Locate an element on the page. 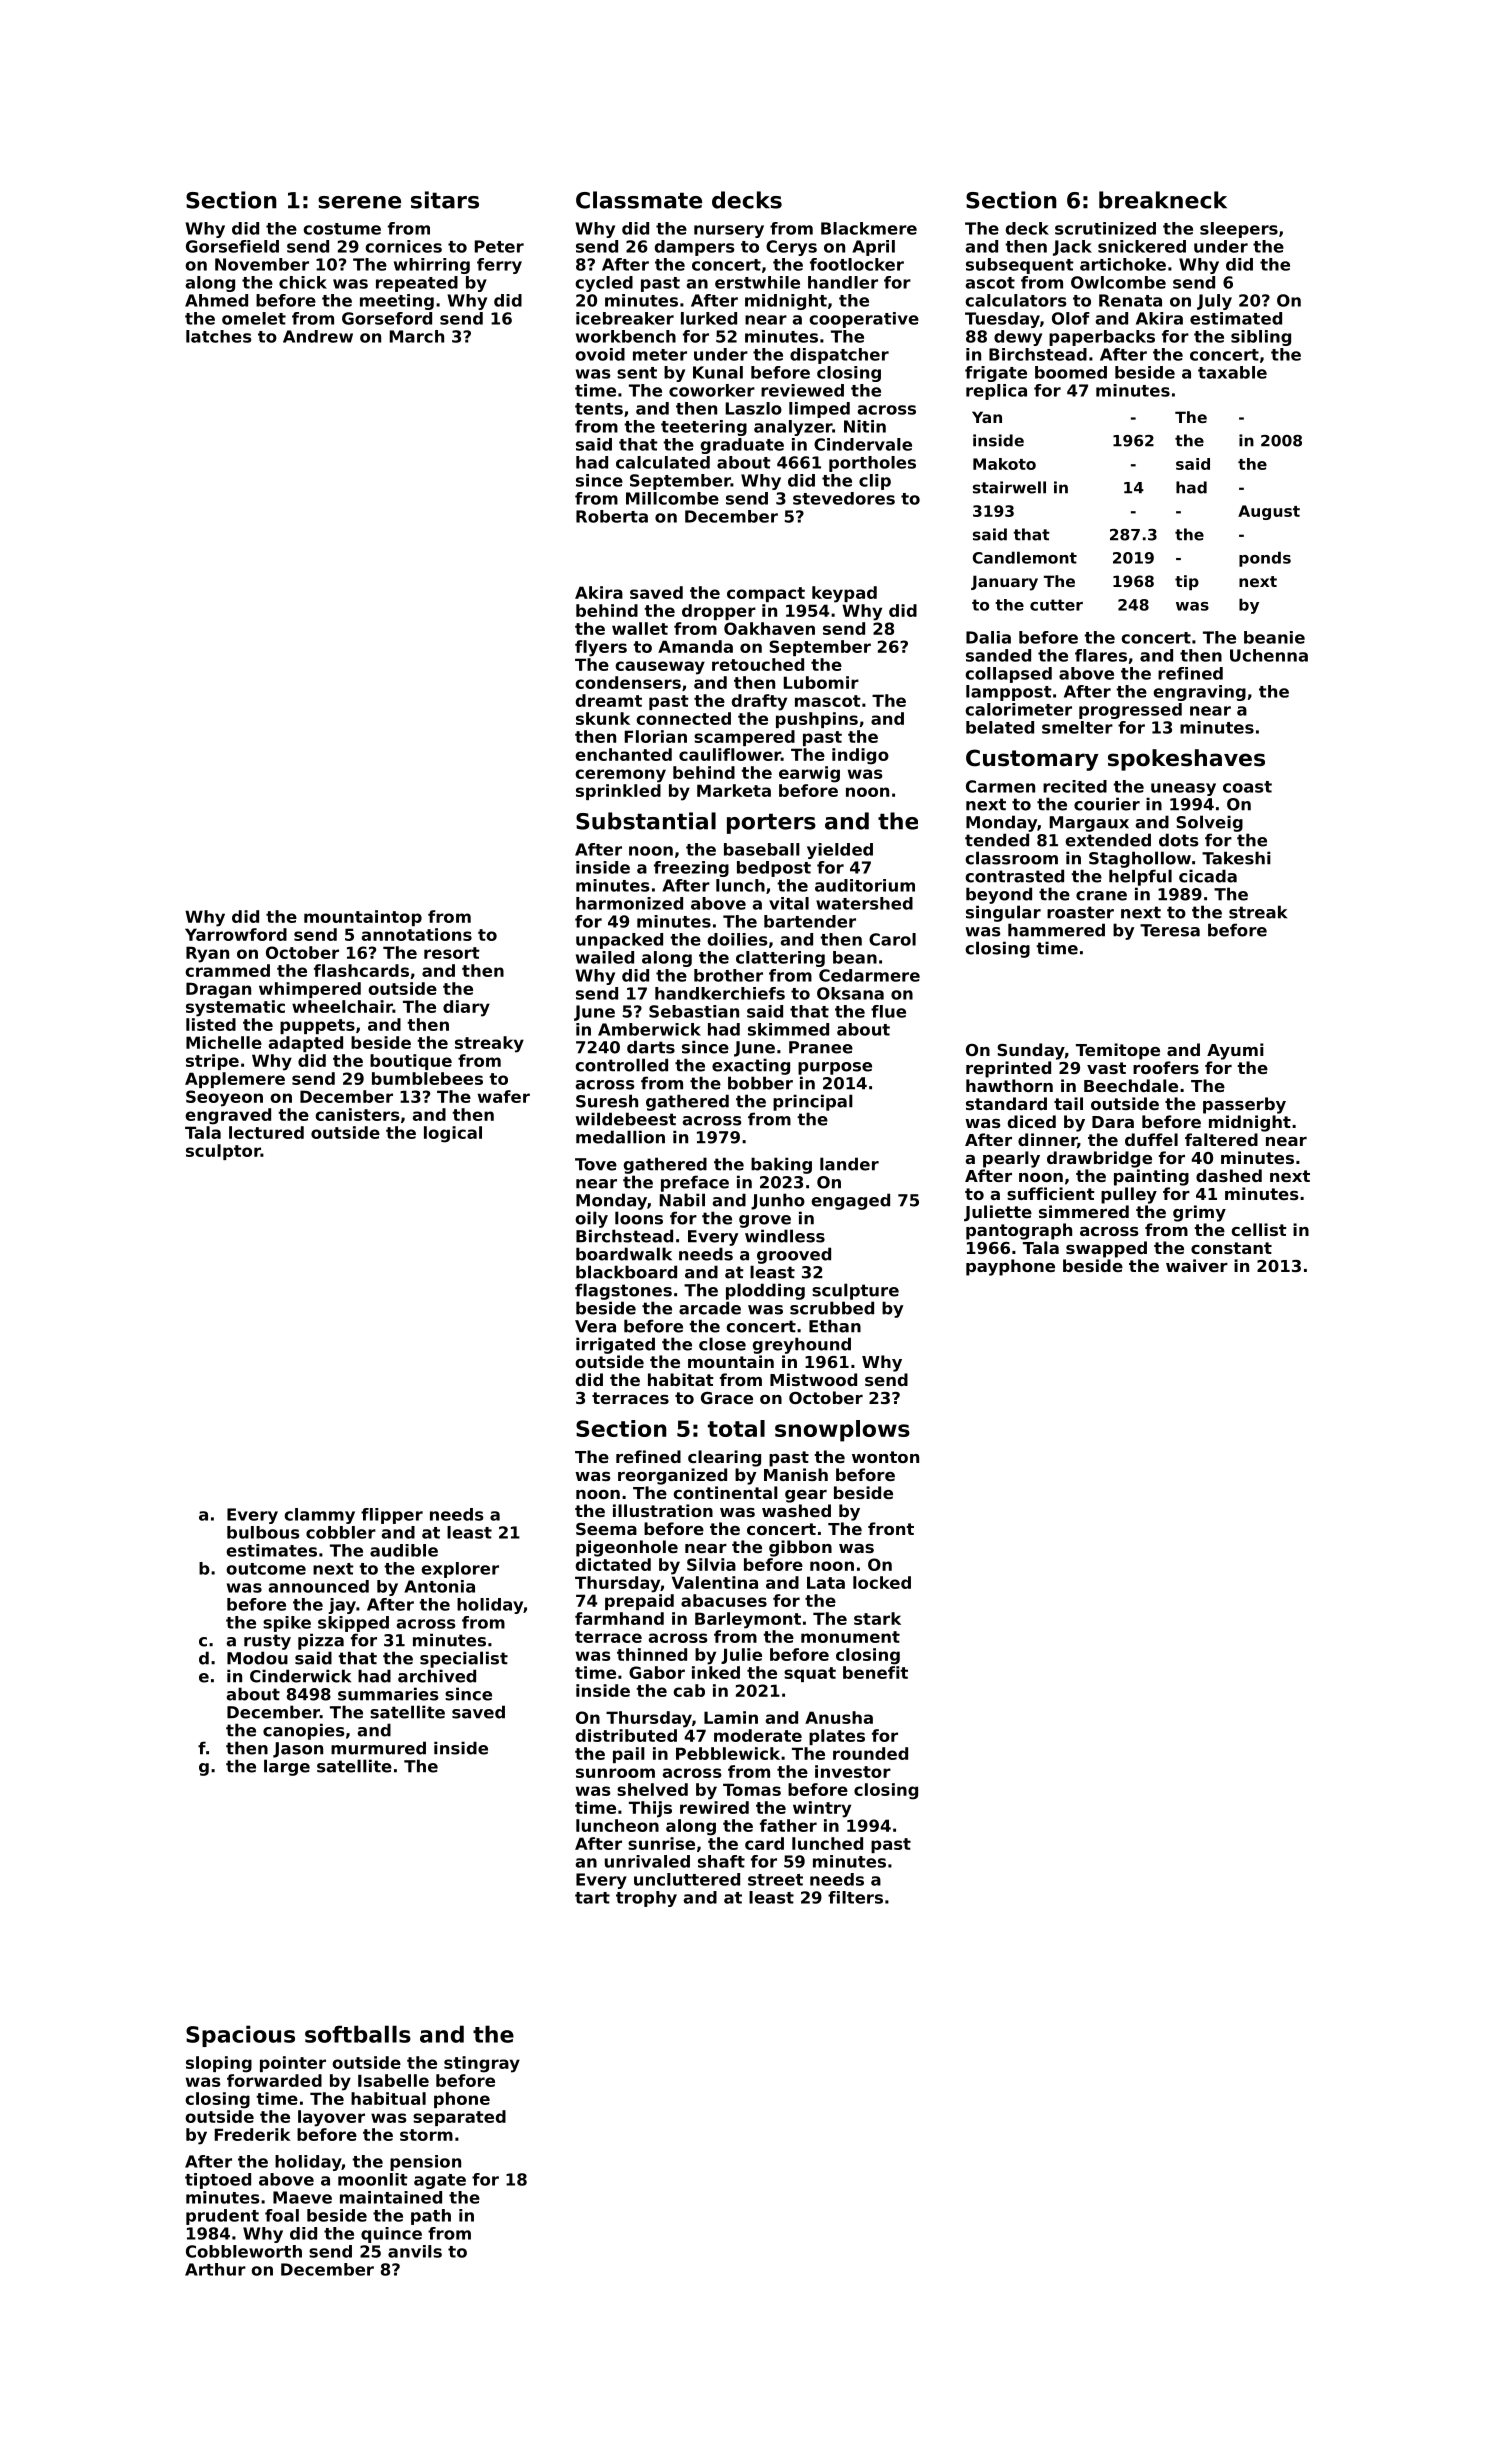 Image resolution: width=1496 pixels, height=2464 pixels. filters is located at coordinates (855, 1897).
